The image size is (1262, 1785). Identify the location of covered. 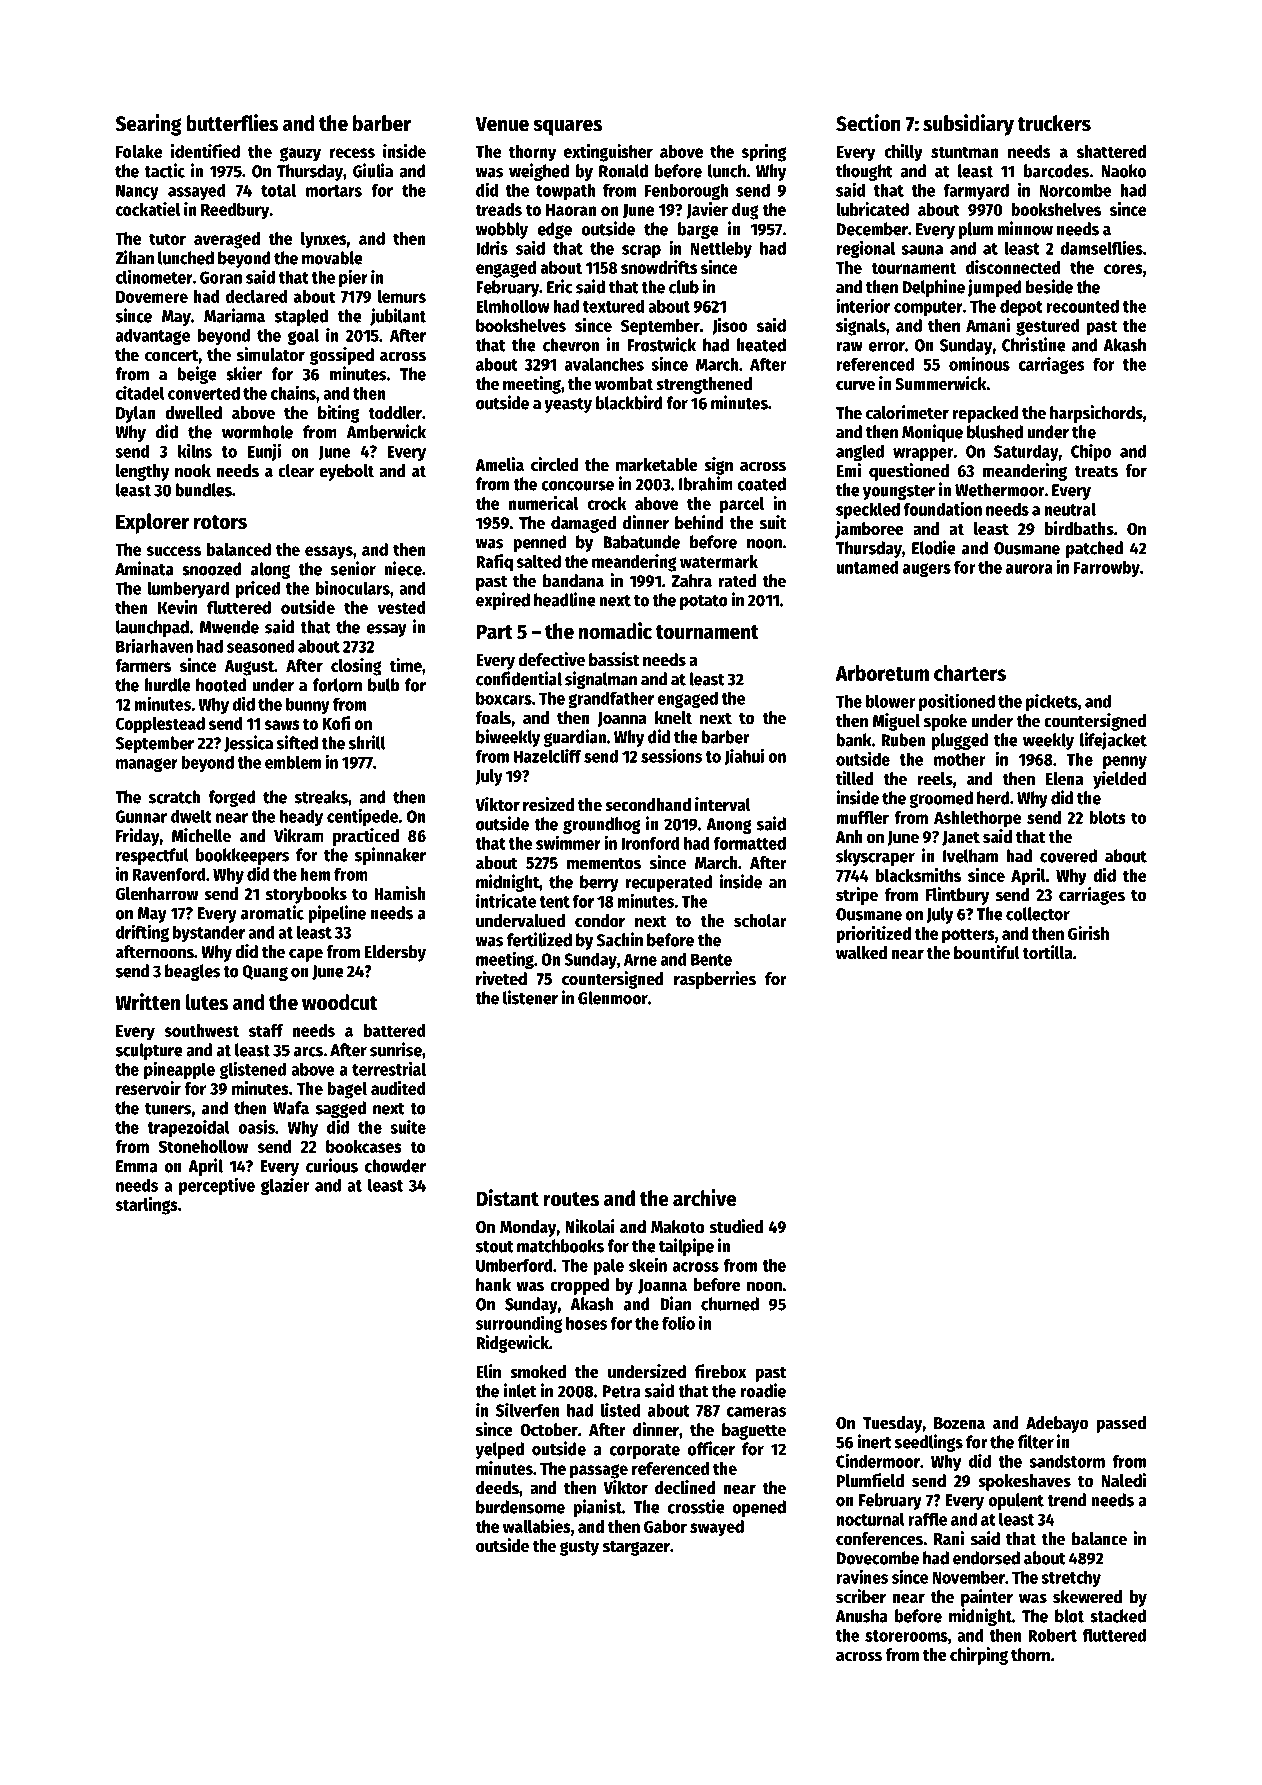
(1068, 856).
